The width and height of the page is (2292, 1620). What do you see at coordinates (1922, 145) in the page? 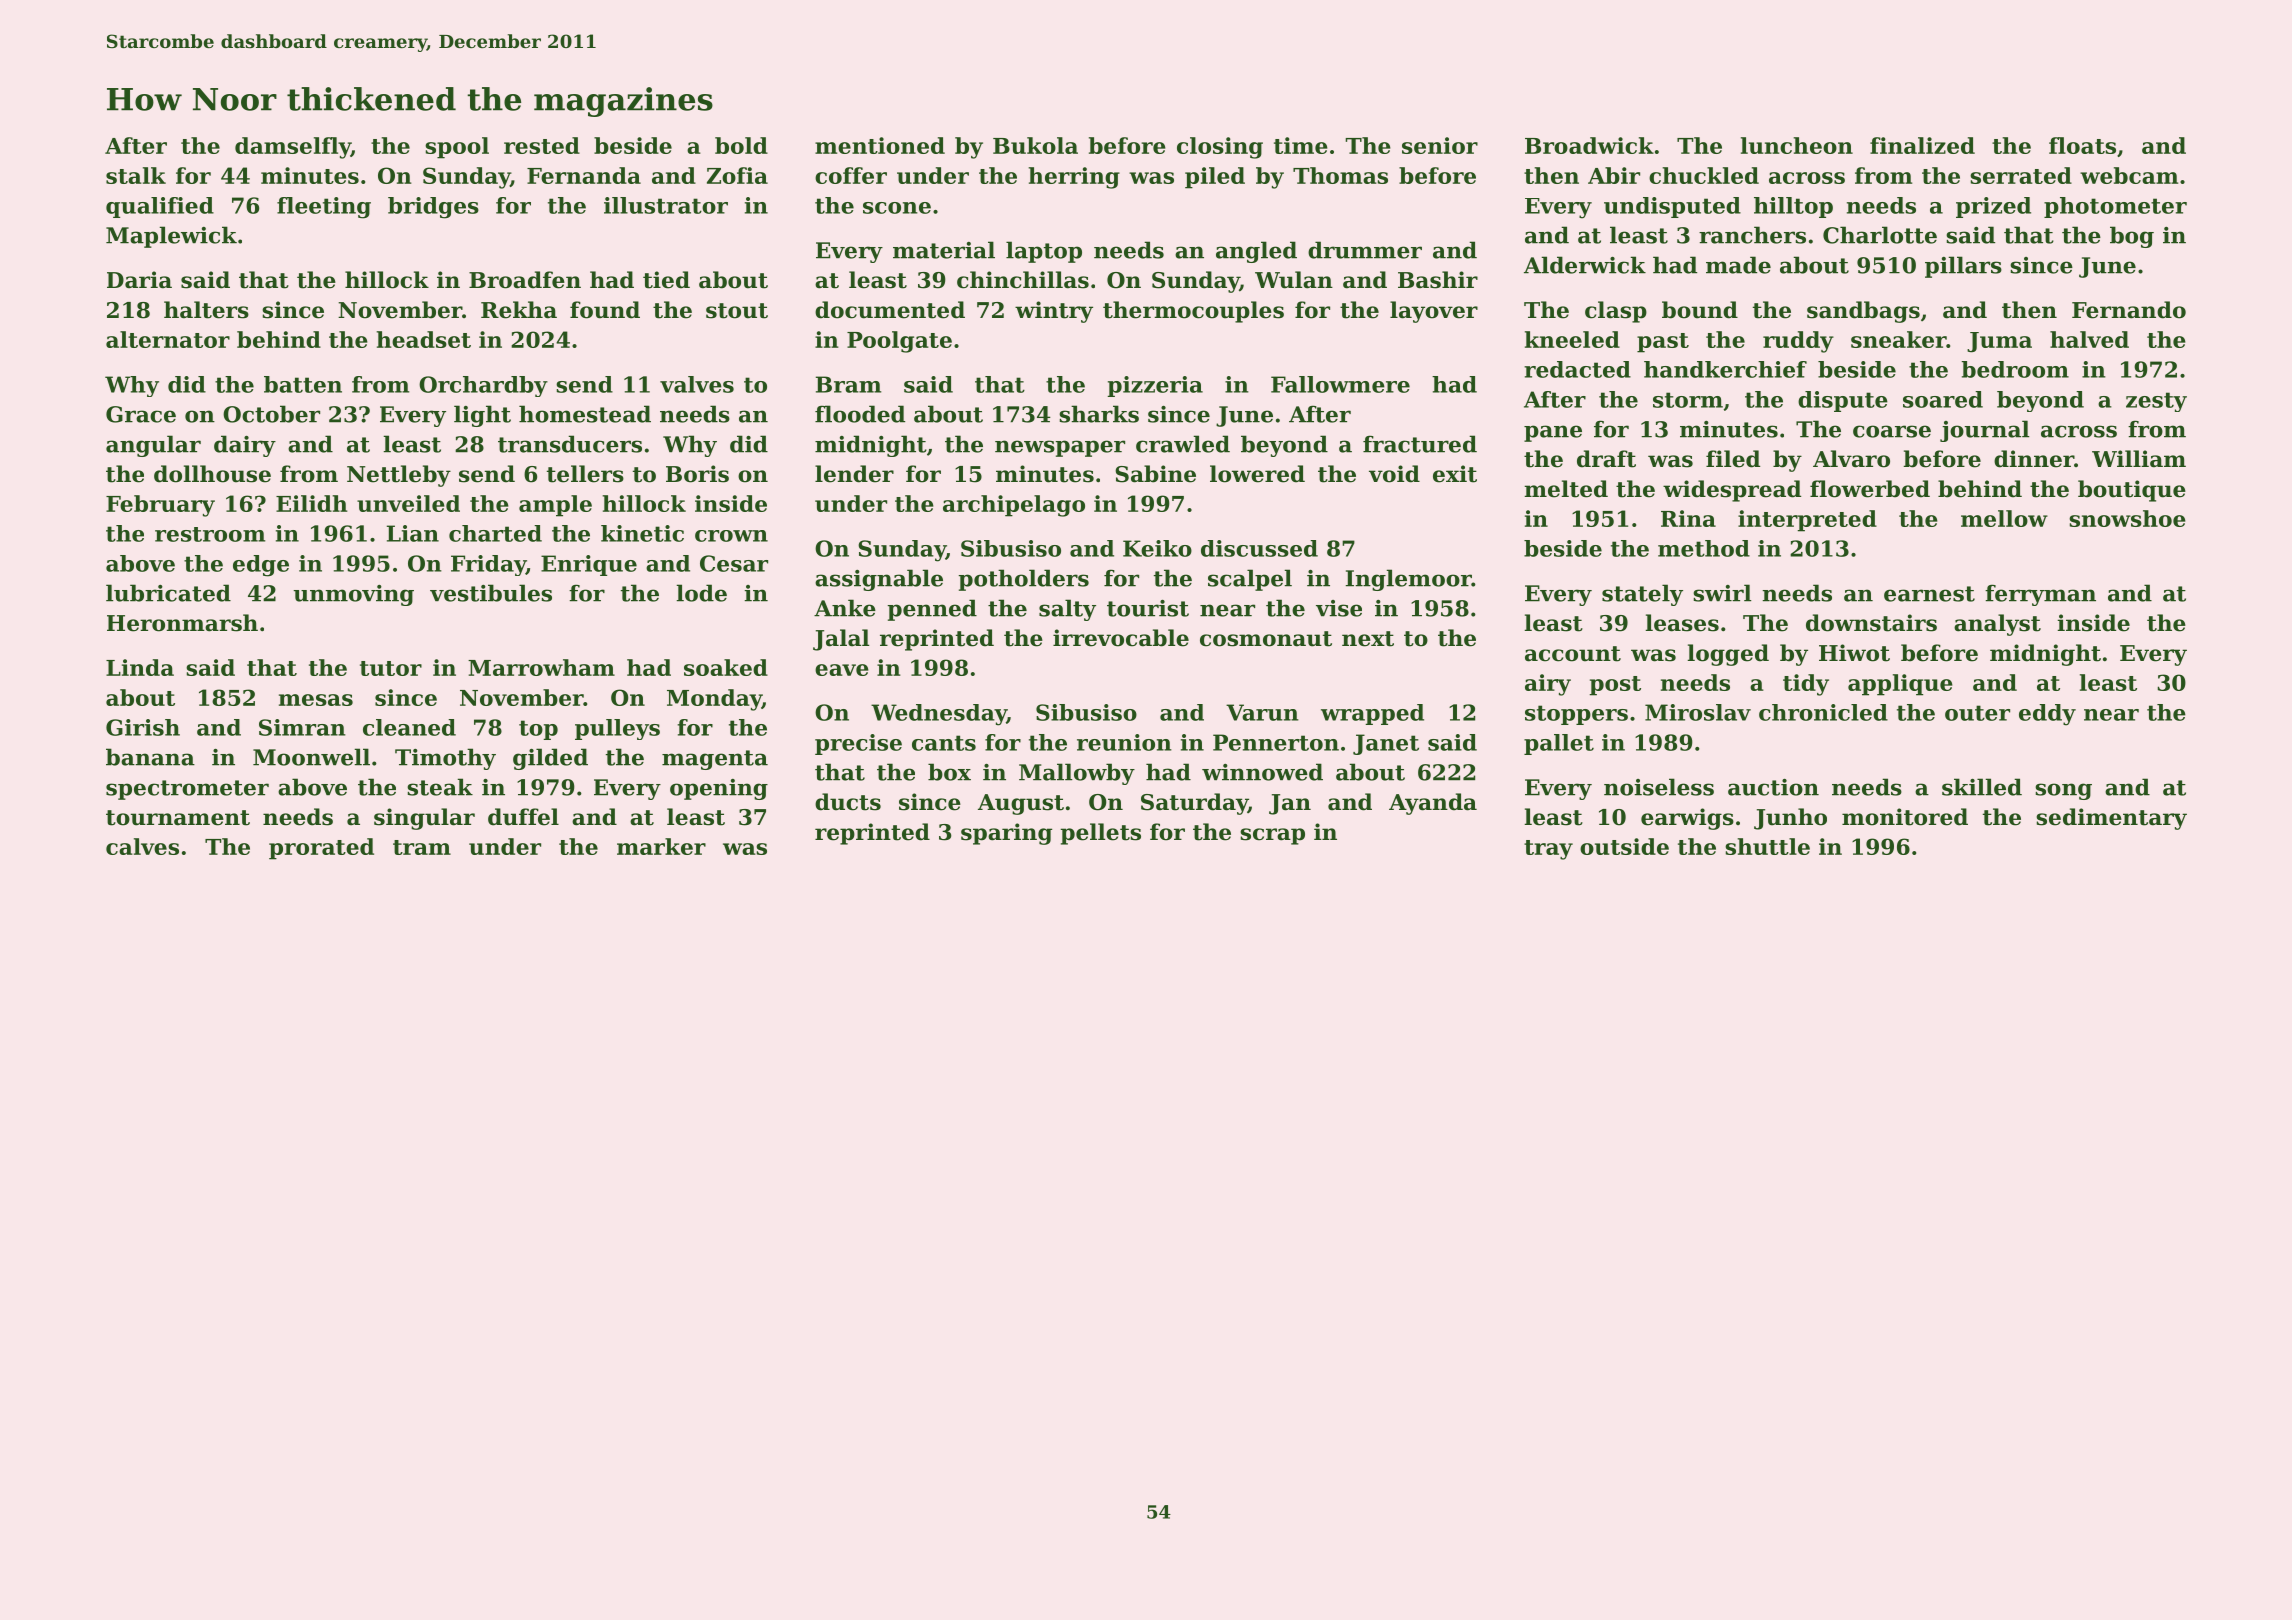
I see `finalized` at bounding box center [1922, 145].
